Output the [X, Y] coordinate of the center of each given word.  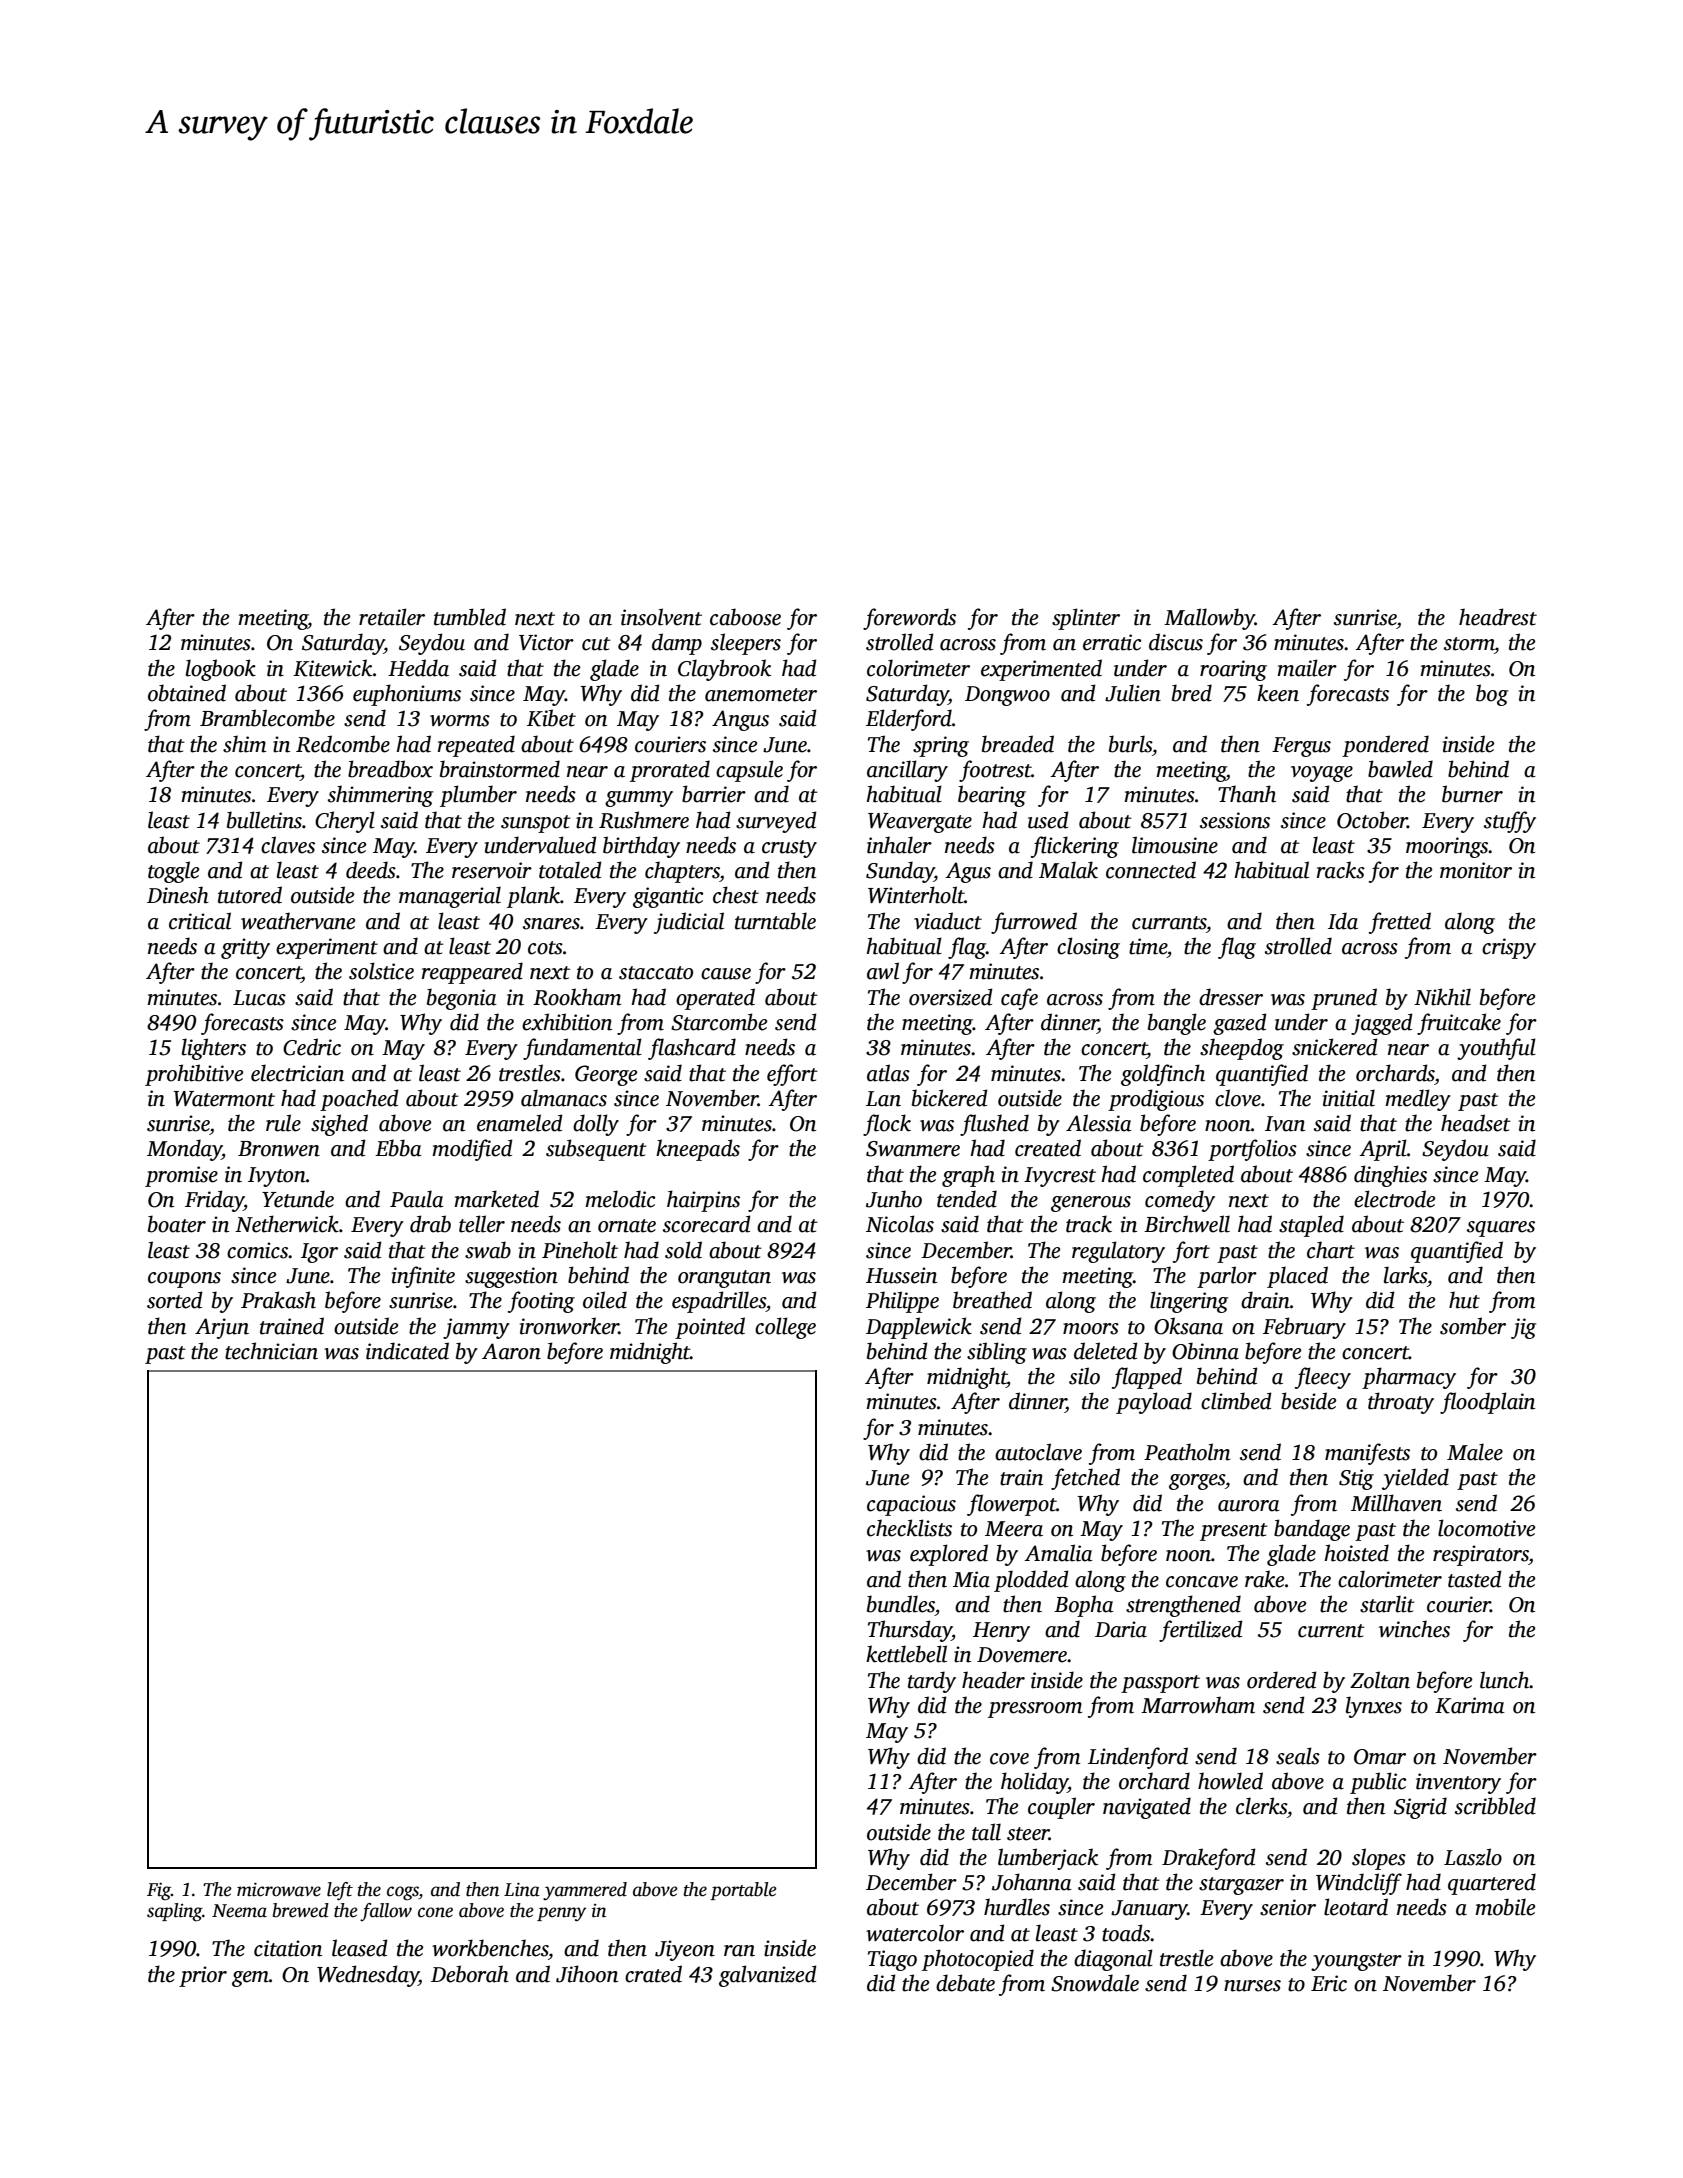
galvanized [768, 1976]
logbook [221, 670]
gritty [245, 948]
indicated [407, 1351]
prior [203, 1976]
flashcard [692, 1049]
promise [181, 1176]
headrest [1498, 617]
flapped [1147, 1378]
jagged [1382, 1024]
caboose [745, 617]
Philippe [902, 1302]
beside [1308, 1401]
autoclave [1038, 1452]
